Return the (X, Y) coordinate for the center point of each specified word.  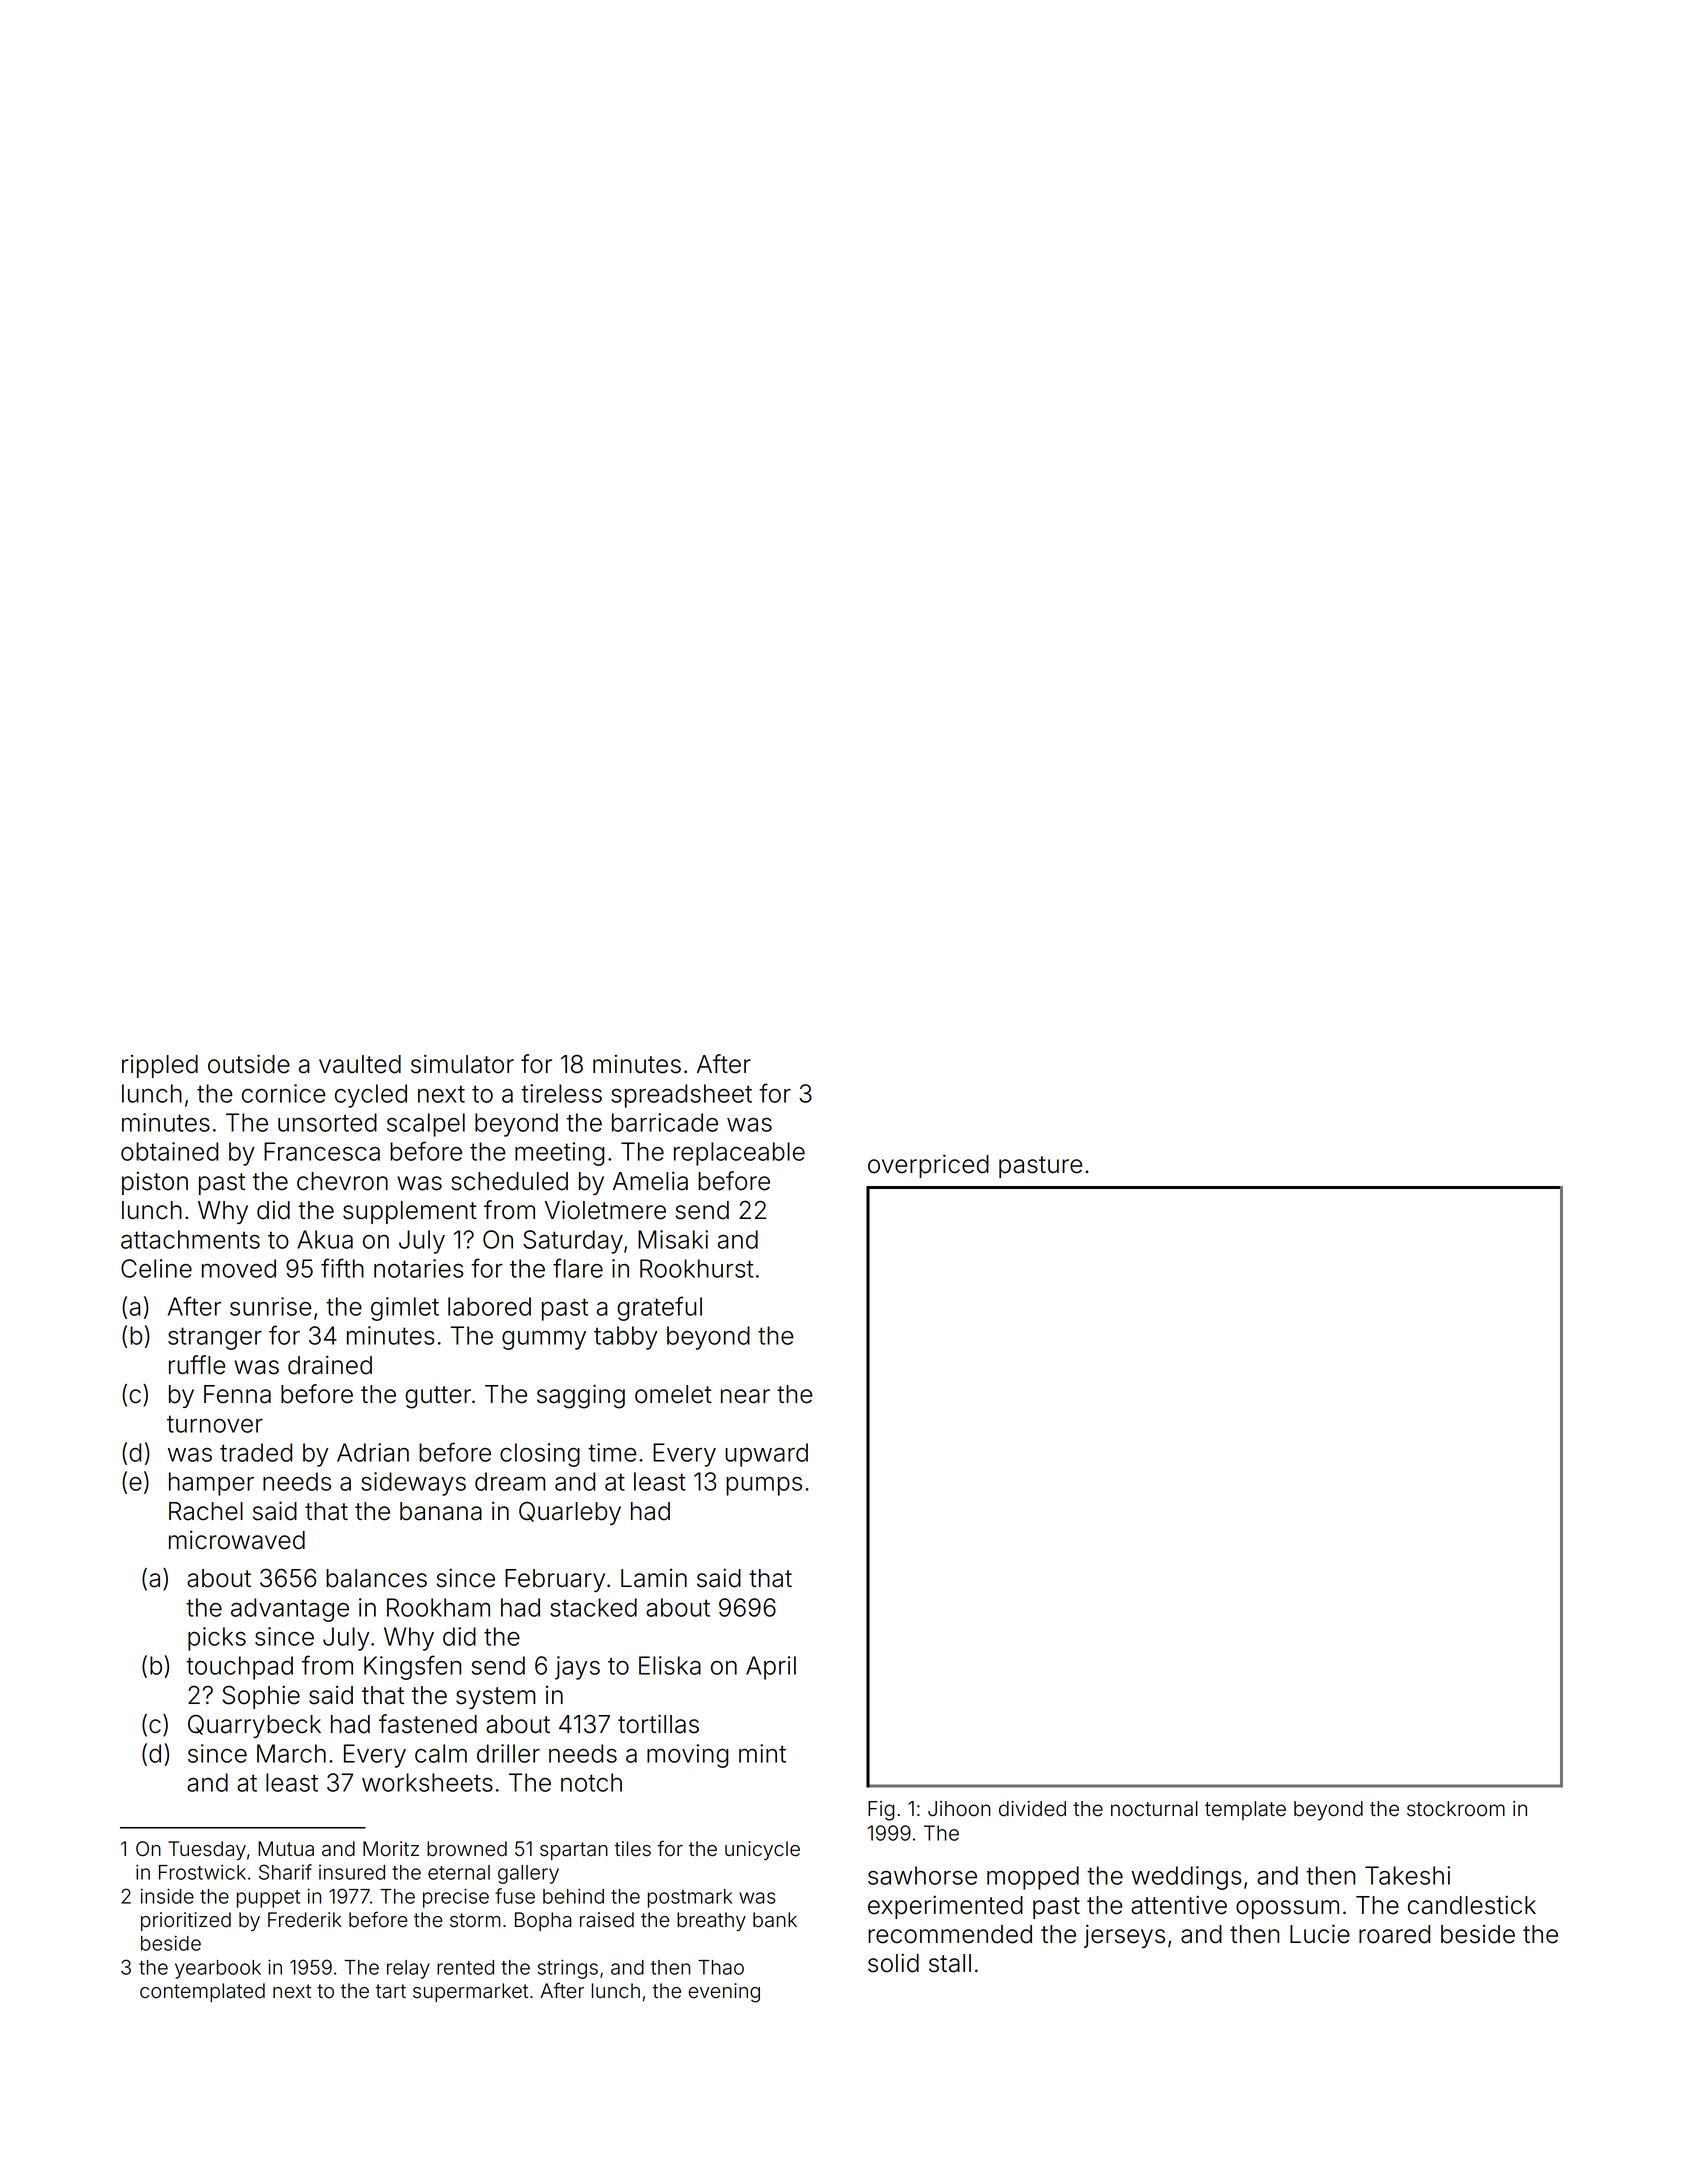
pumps (764, 1486)
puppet (268, 1899)
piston (155, 1183)
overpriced (928, 1166)
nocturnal (1154, 1809)
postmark (690, 1898)
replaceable (739, 1154)
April (771, 1668)
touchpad (239, 1668)
